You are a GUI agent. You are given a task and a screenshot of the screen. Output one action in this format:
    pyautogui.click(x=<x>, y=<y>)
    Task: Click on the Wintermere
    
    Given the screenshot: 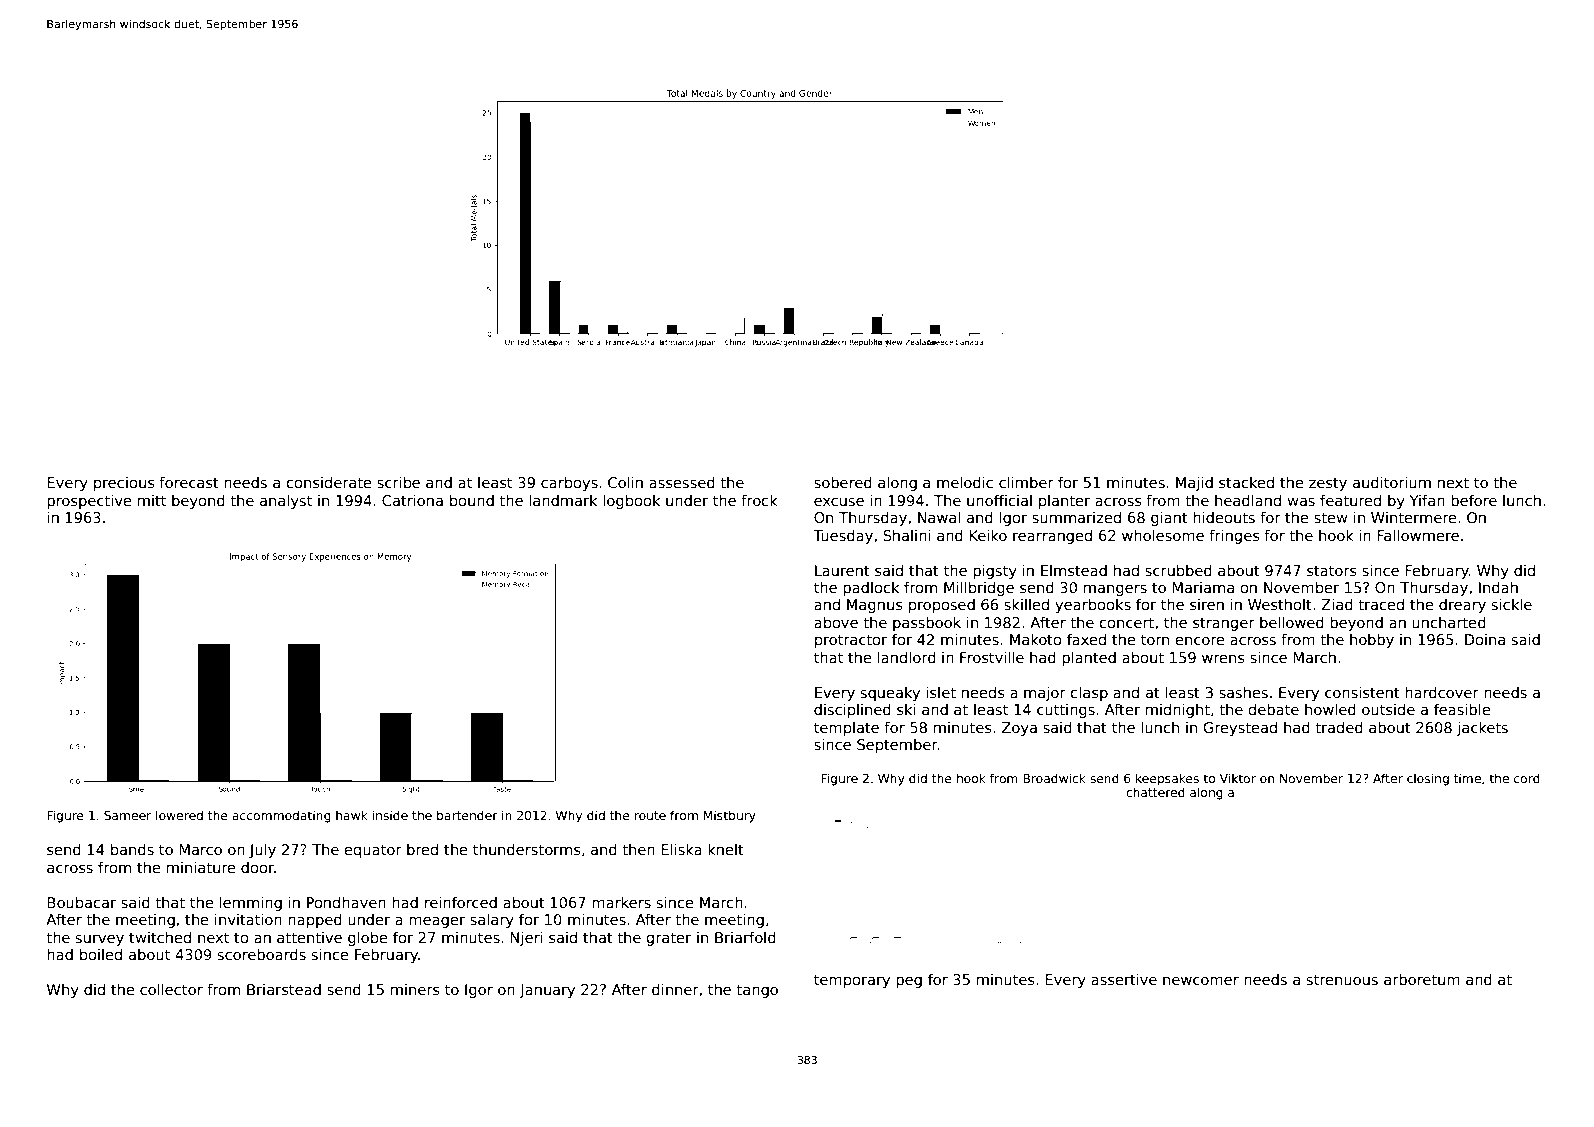 What is the action you would take?
    pyautogui.click(x=1414, y=517)
